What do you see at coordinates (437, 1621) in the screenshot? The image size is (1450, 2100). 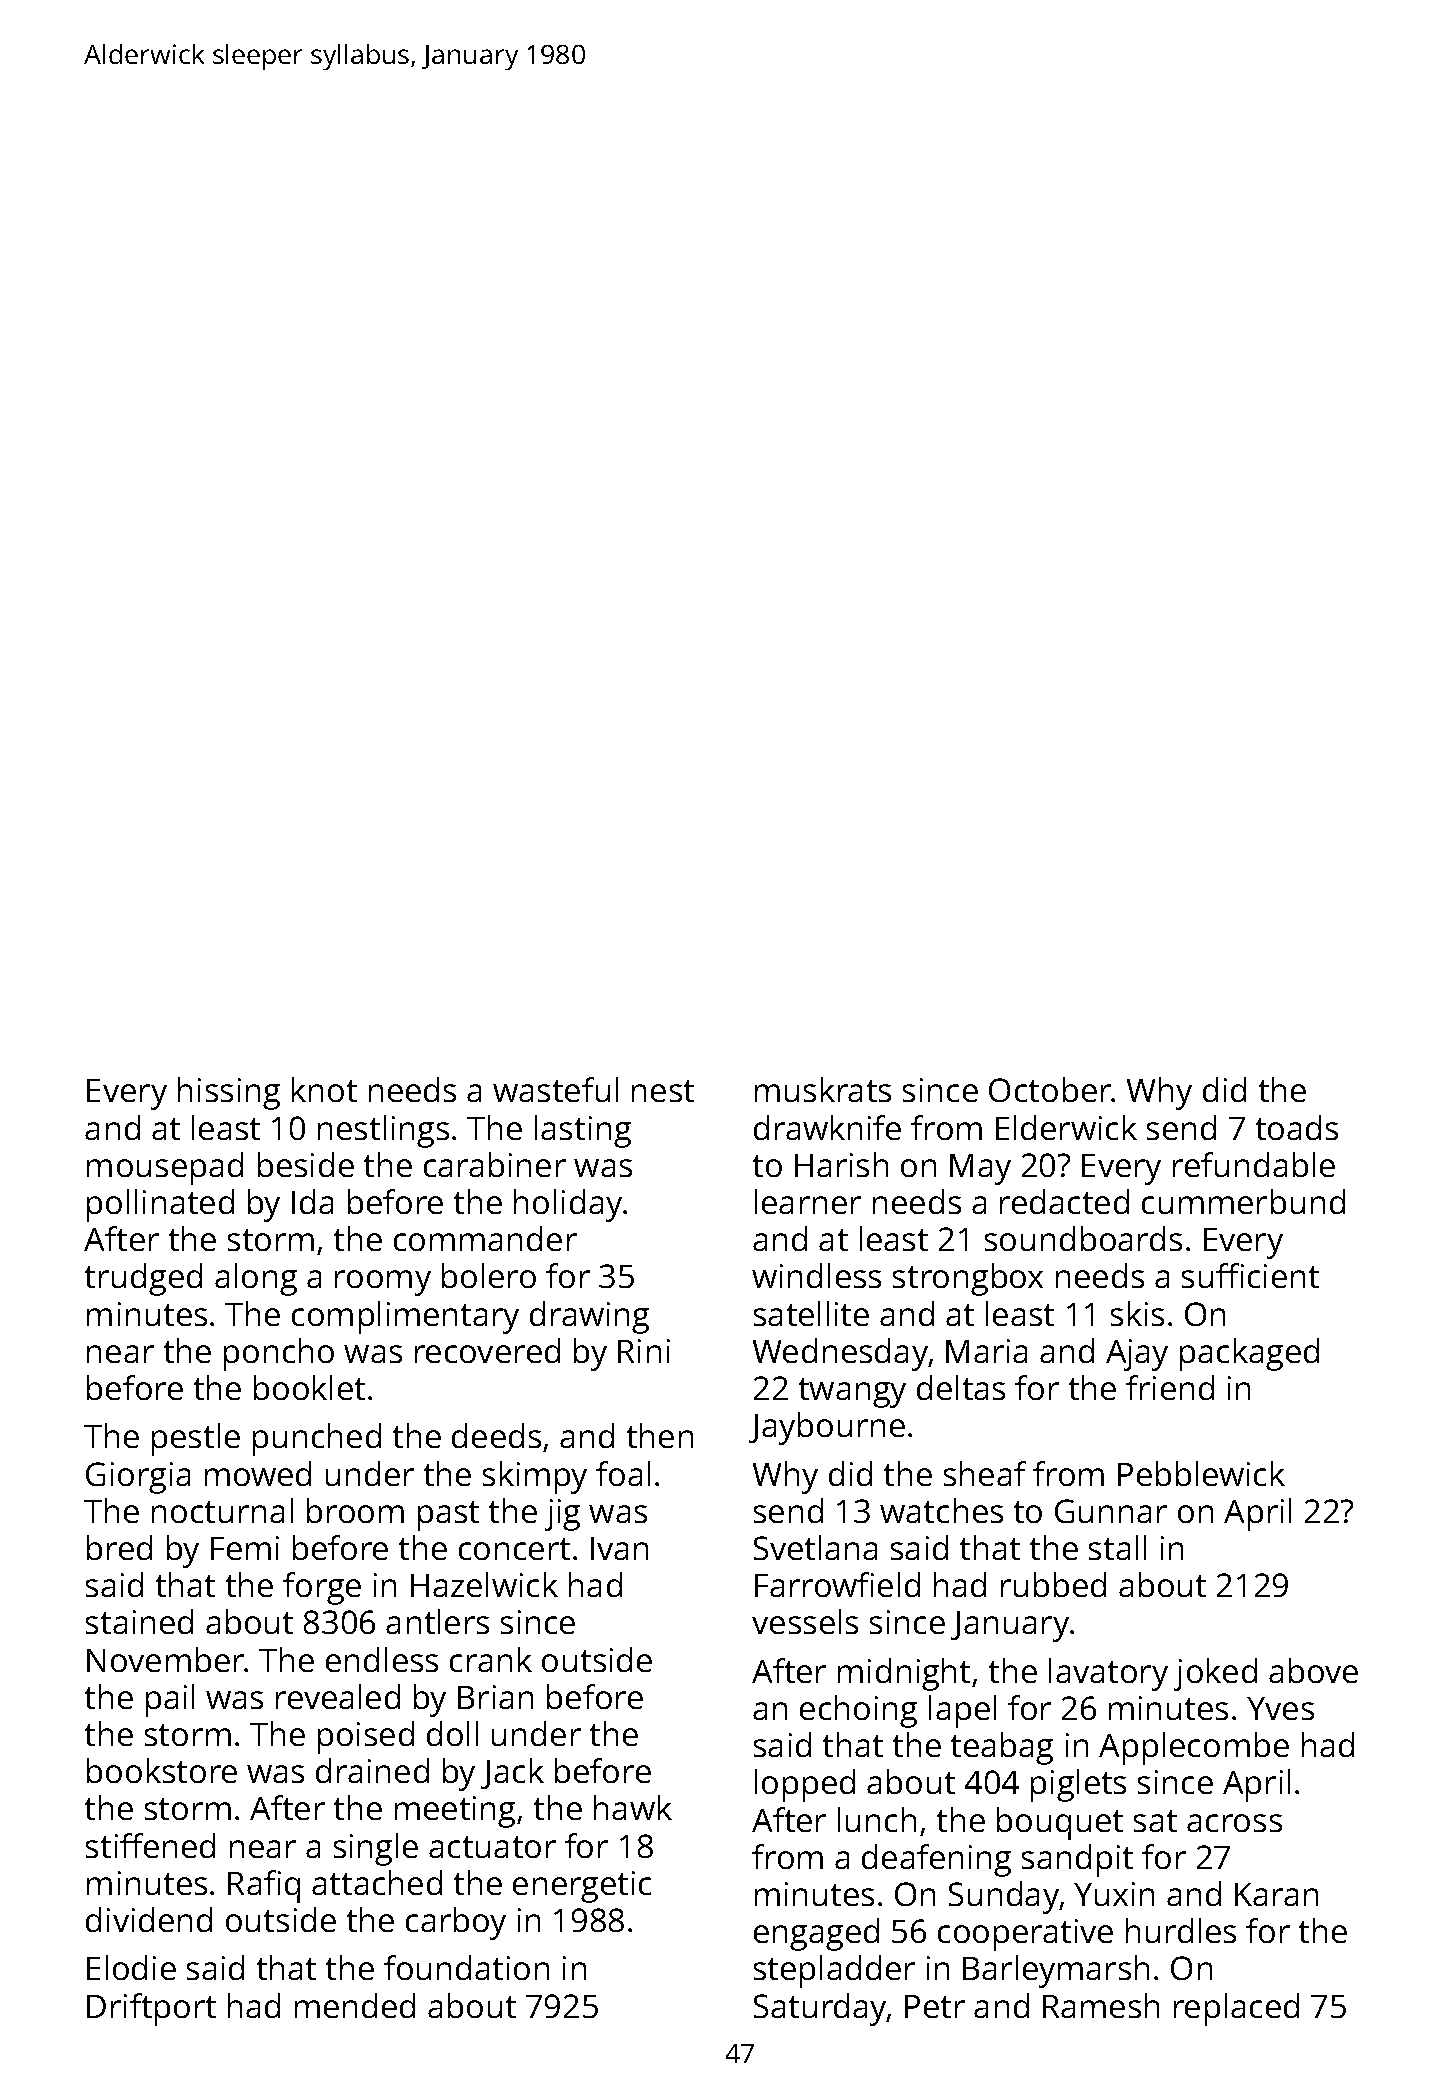 I see `antlers` at bounding box center [437, 1621].
